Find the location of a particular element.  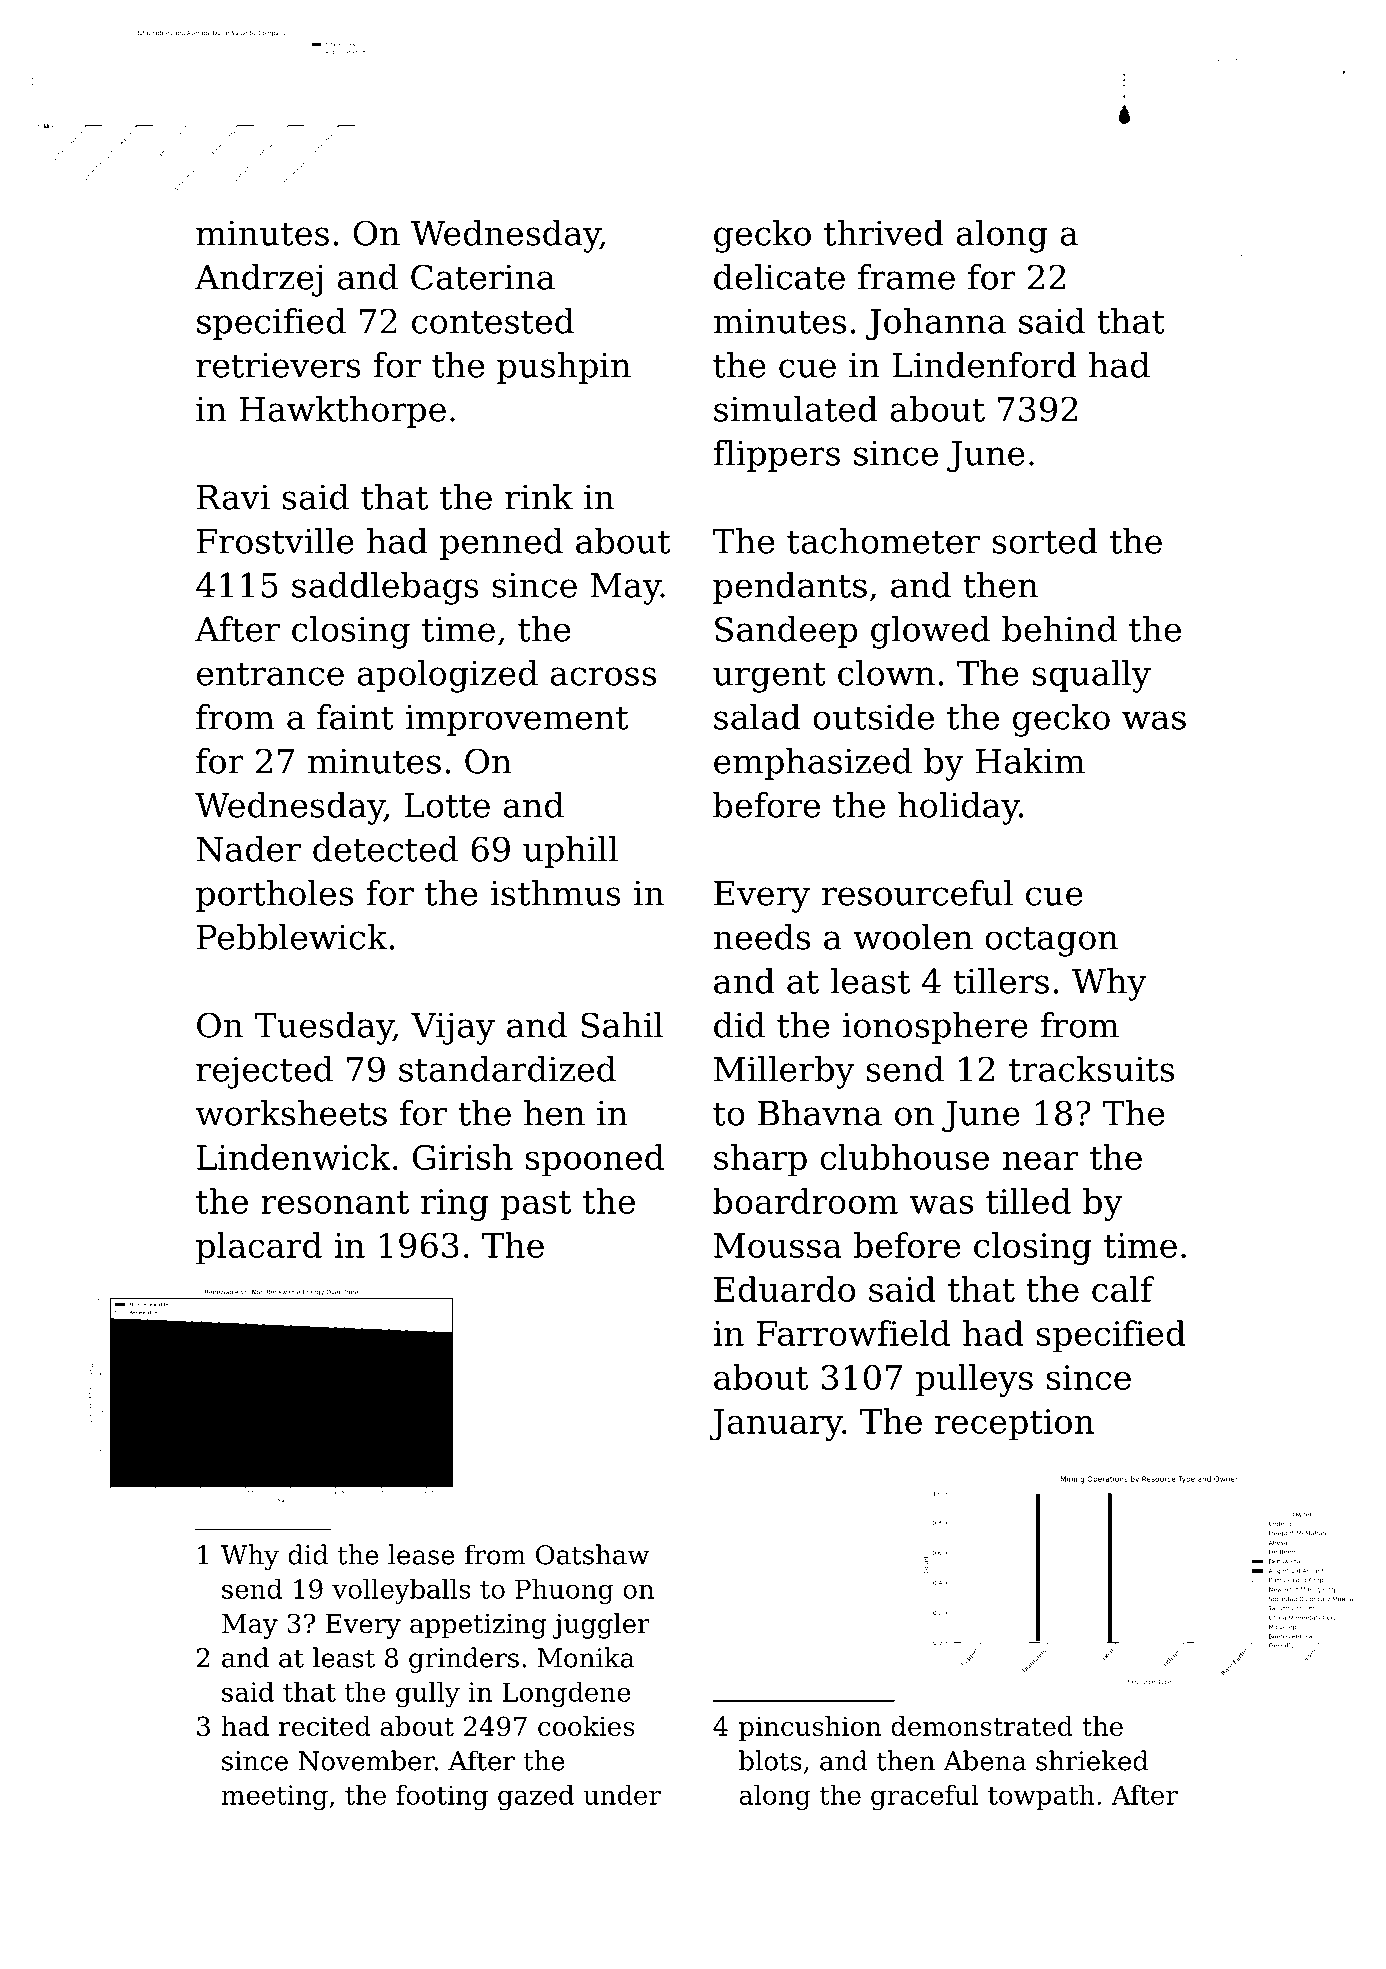

Eduardo is located at coordinates (784, 1289).
